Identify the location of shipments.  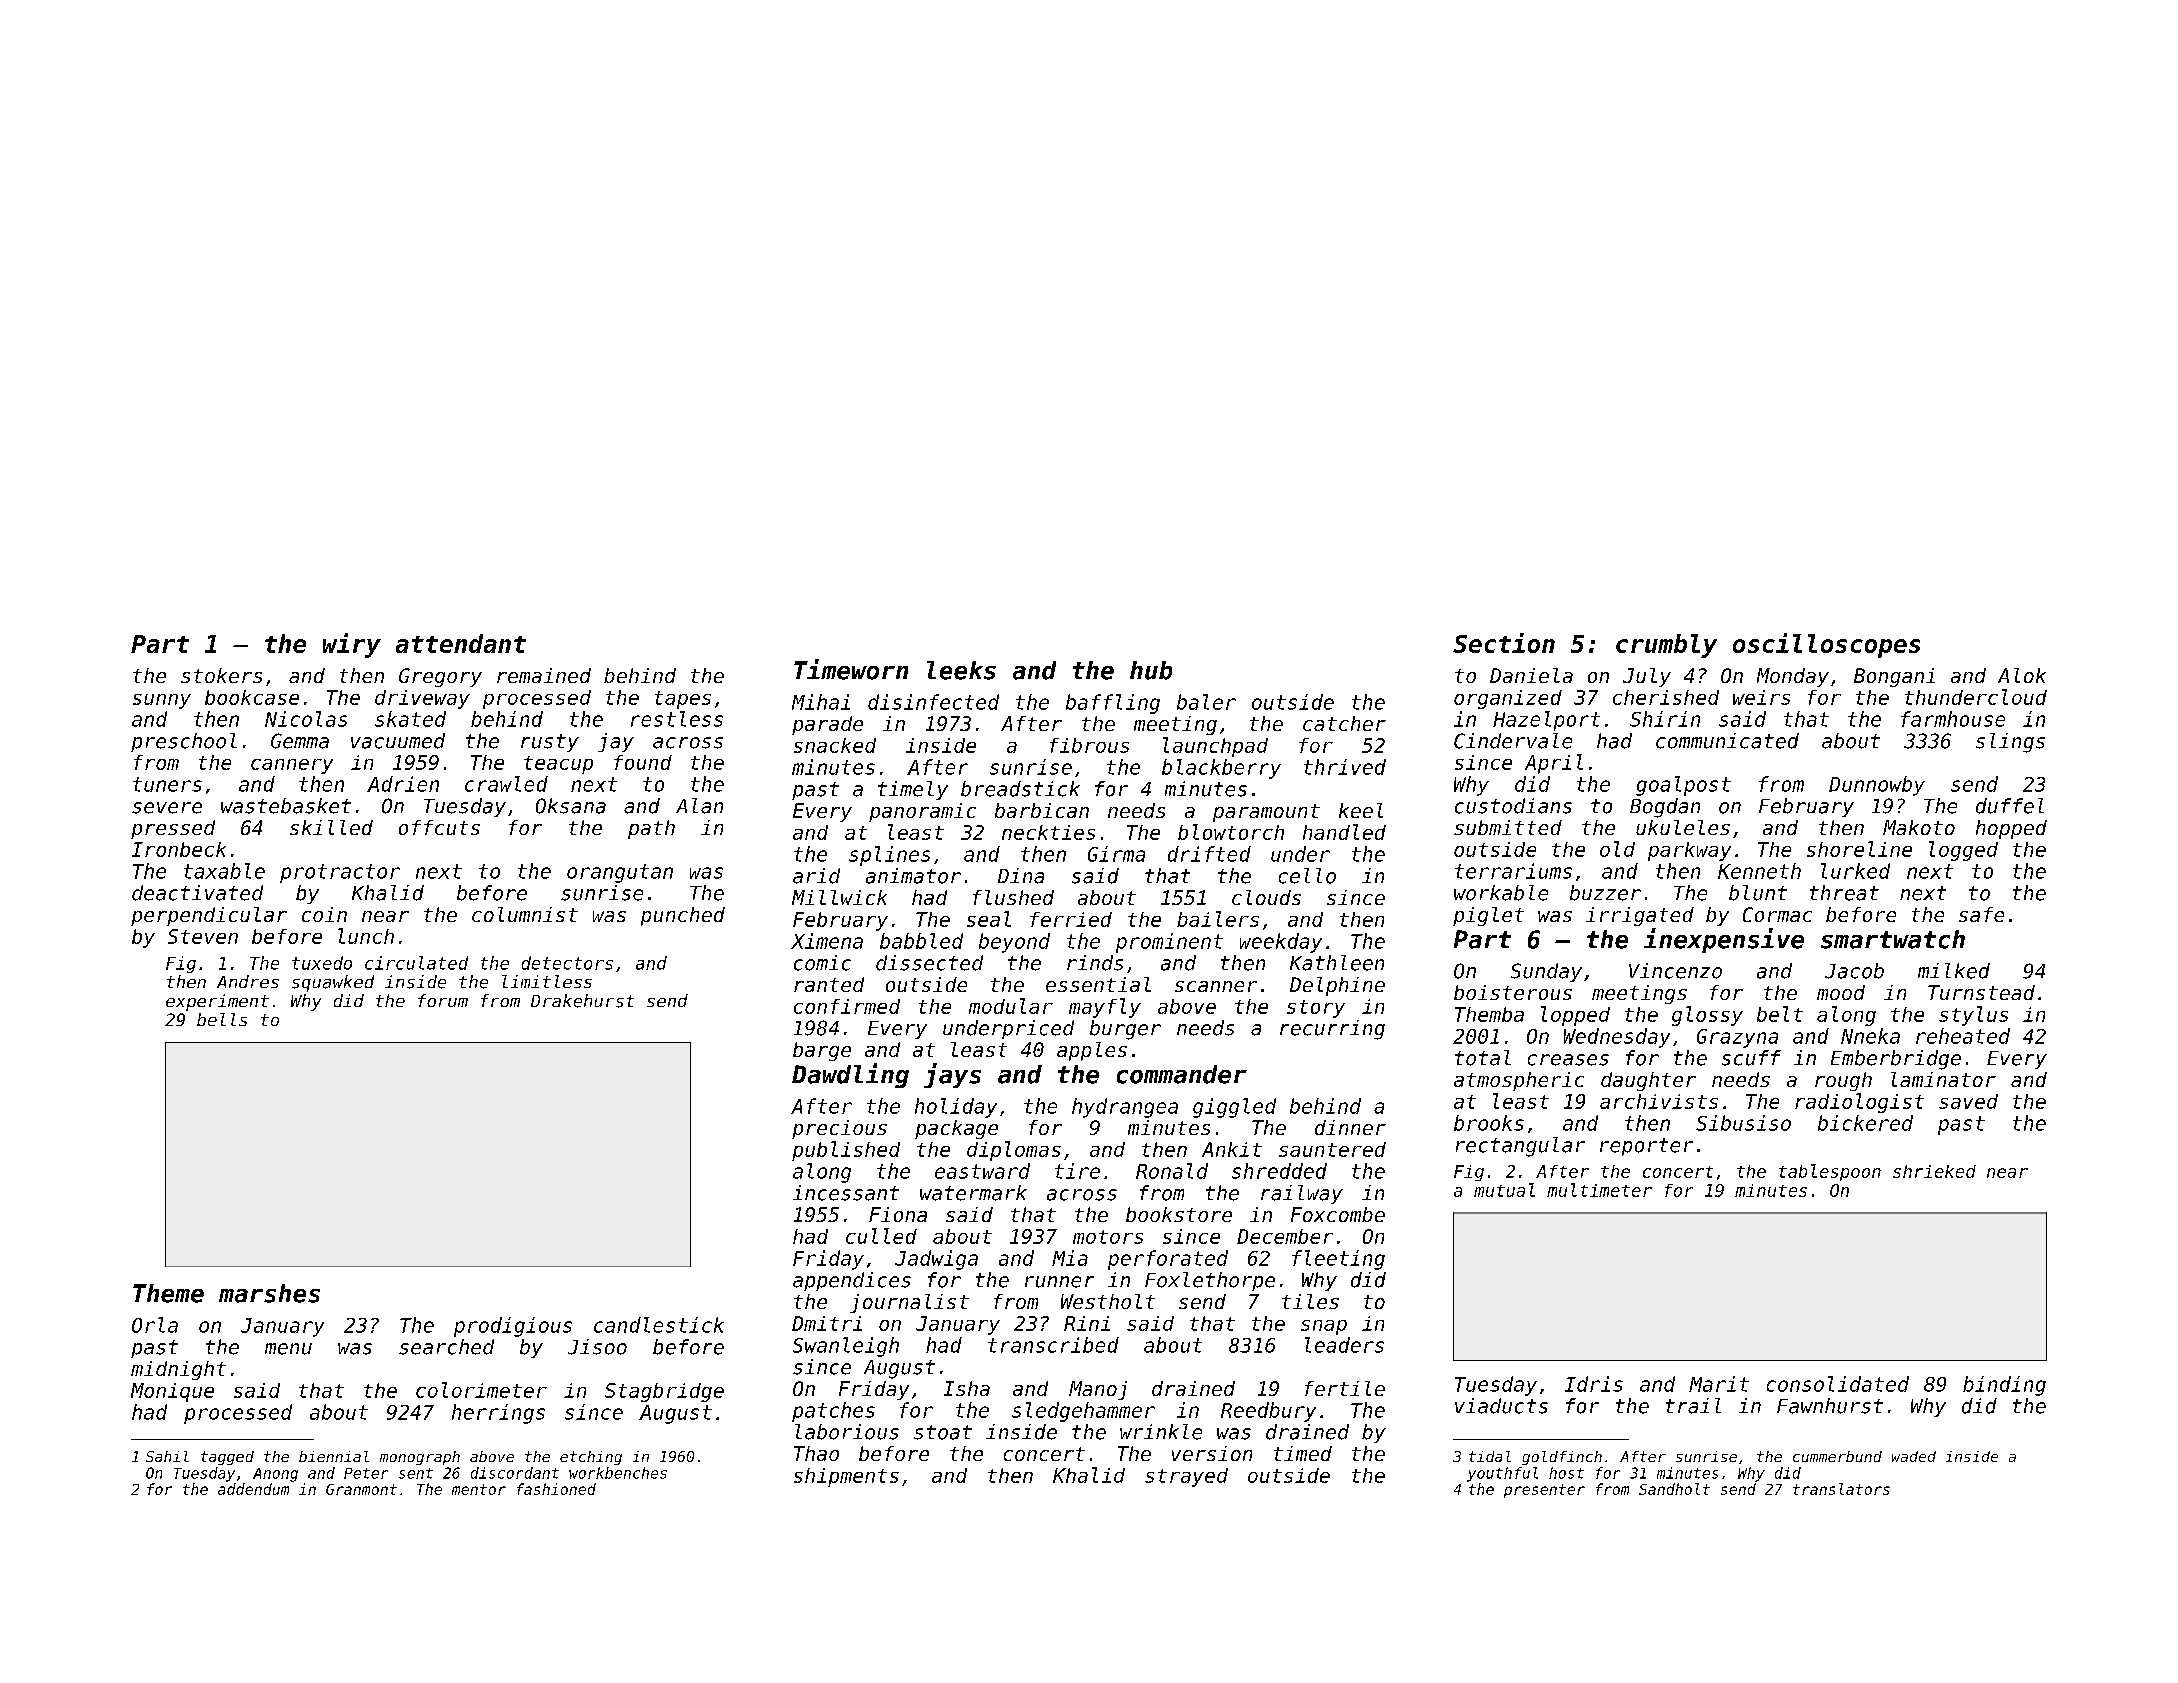
(846, 1477).
